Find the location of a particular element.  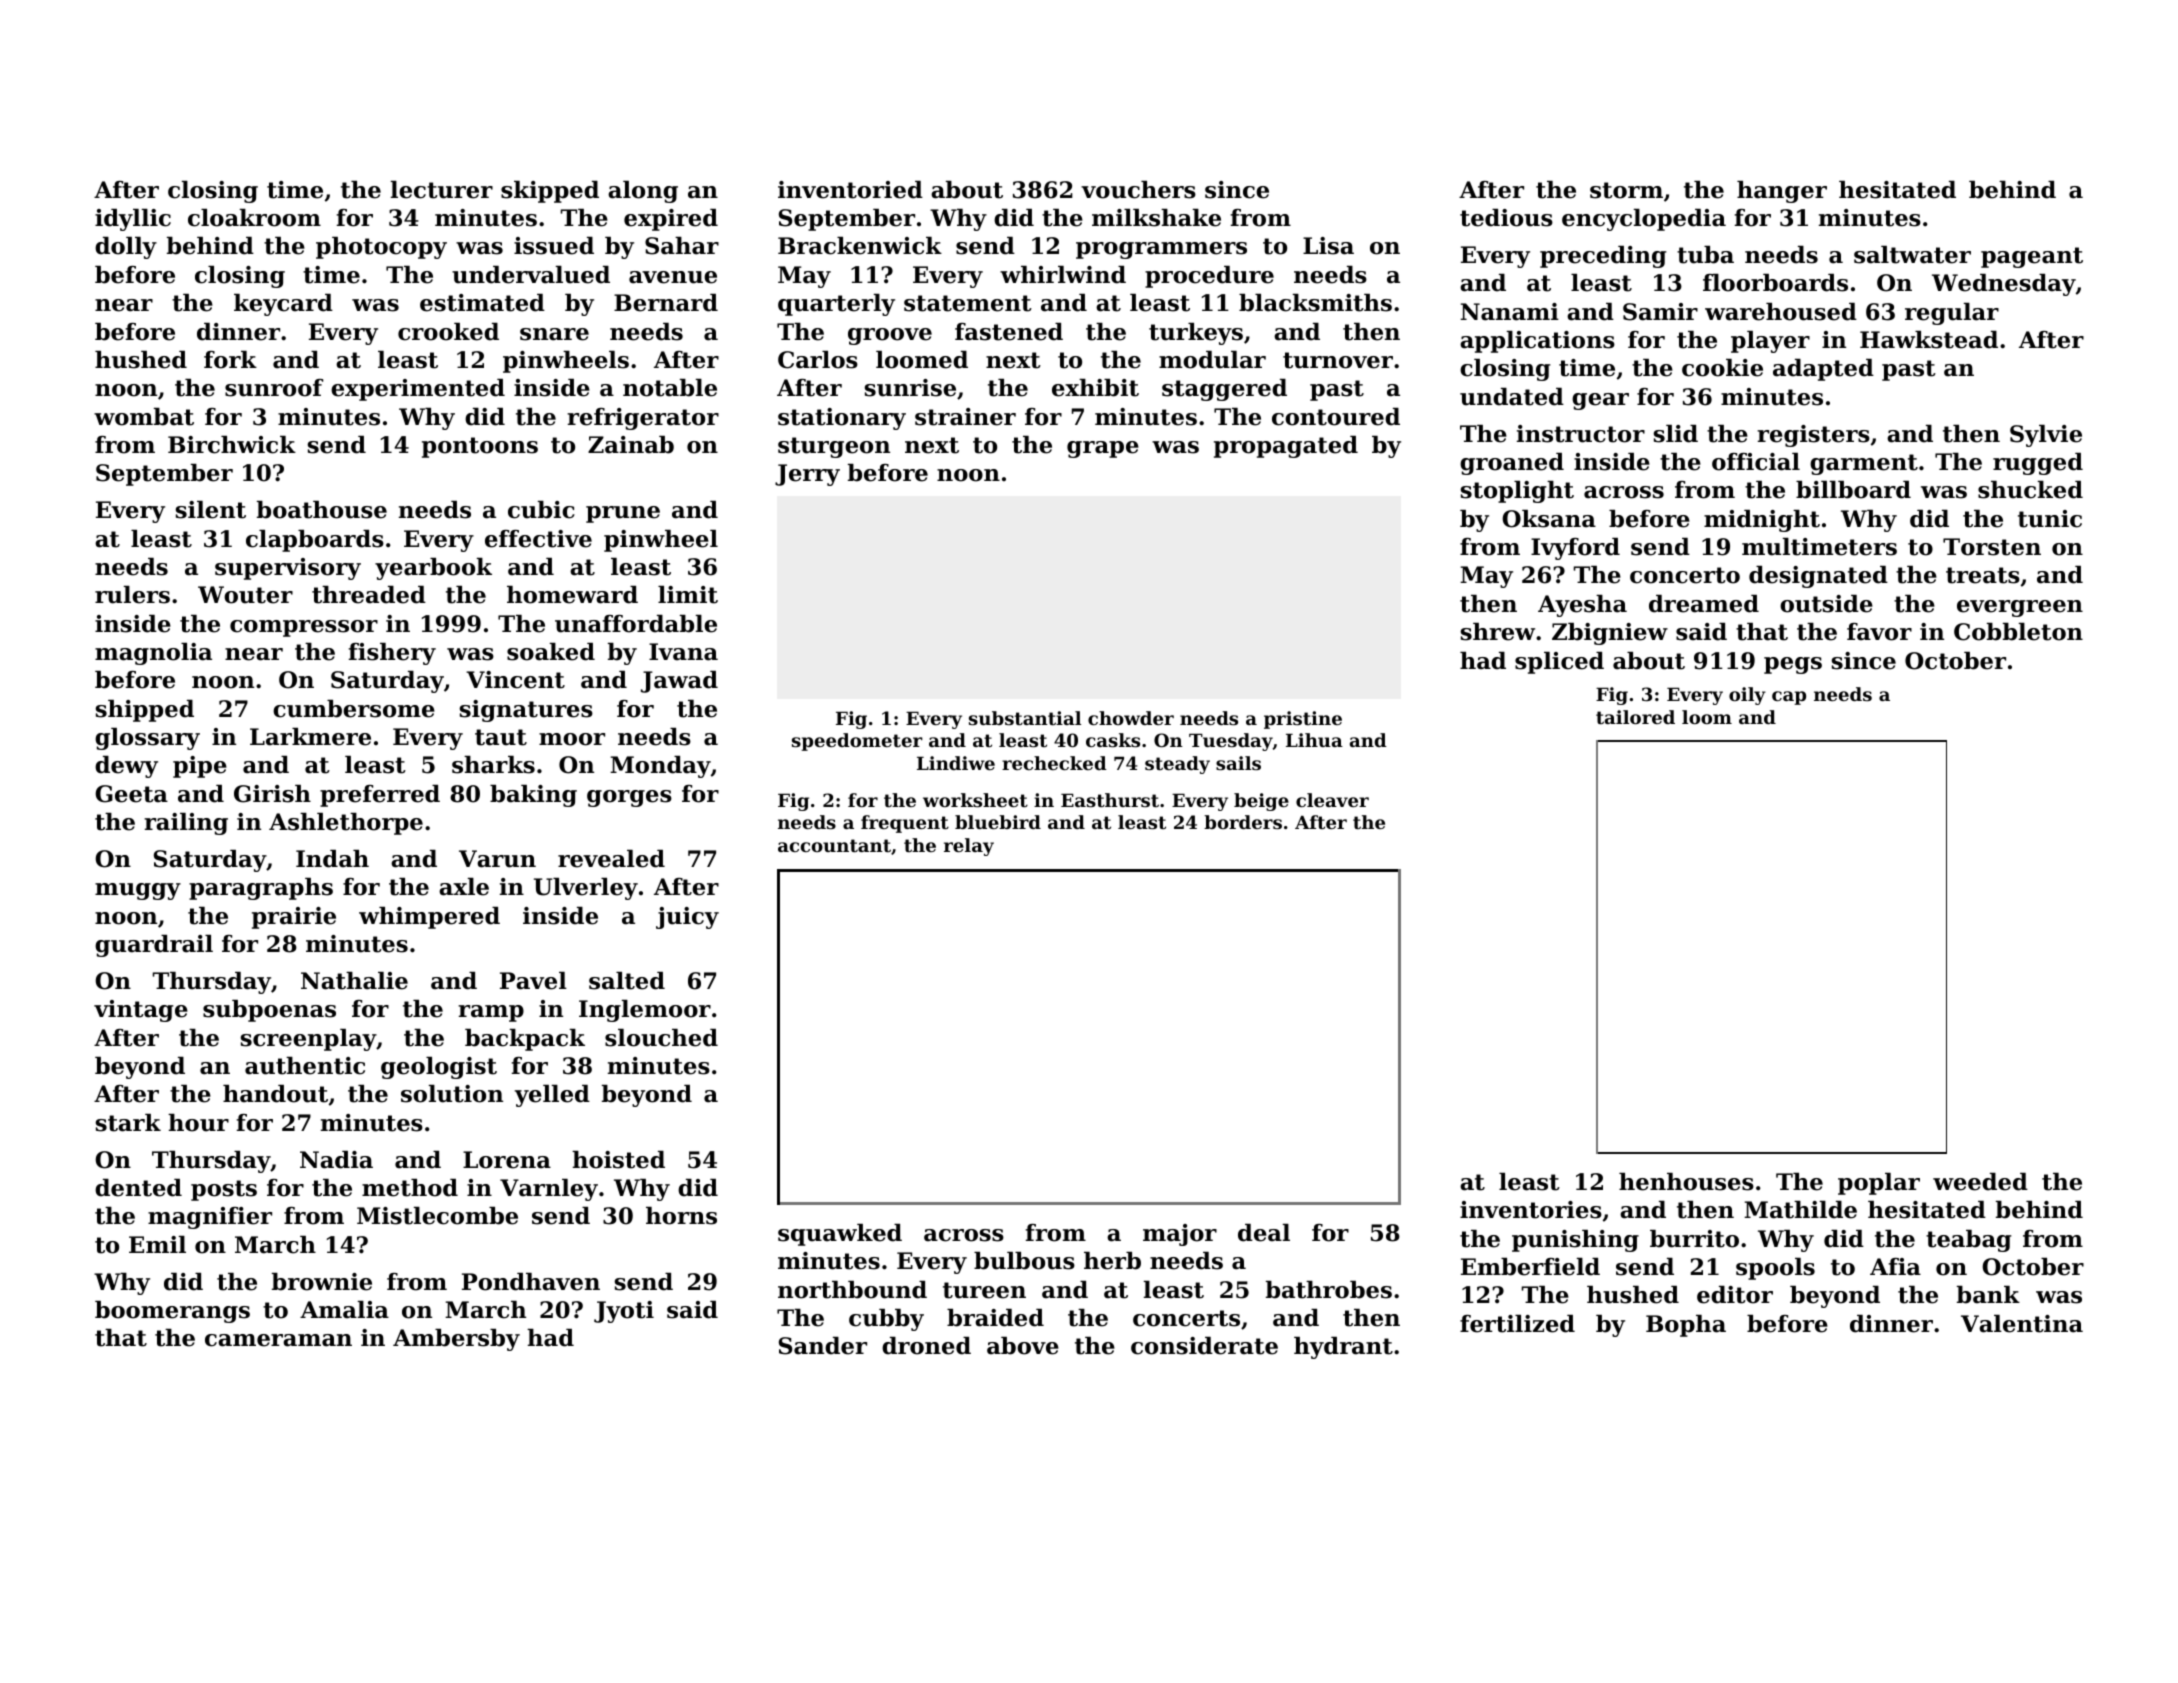

Carlos is located at coordinates (818, 360).
